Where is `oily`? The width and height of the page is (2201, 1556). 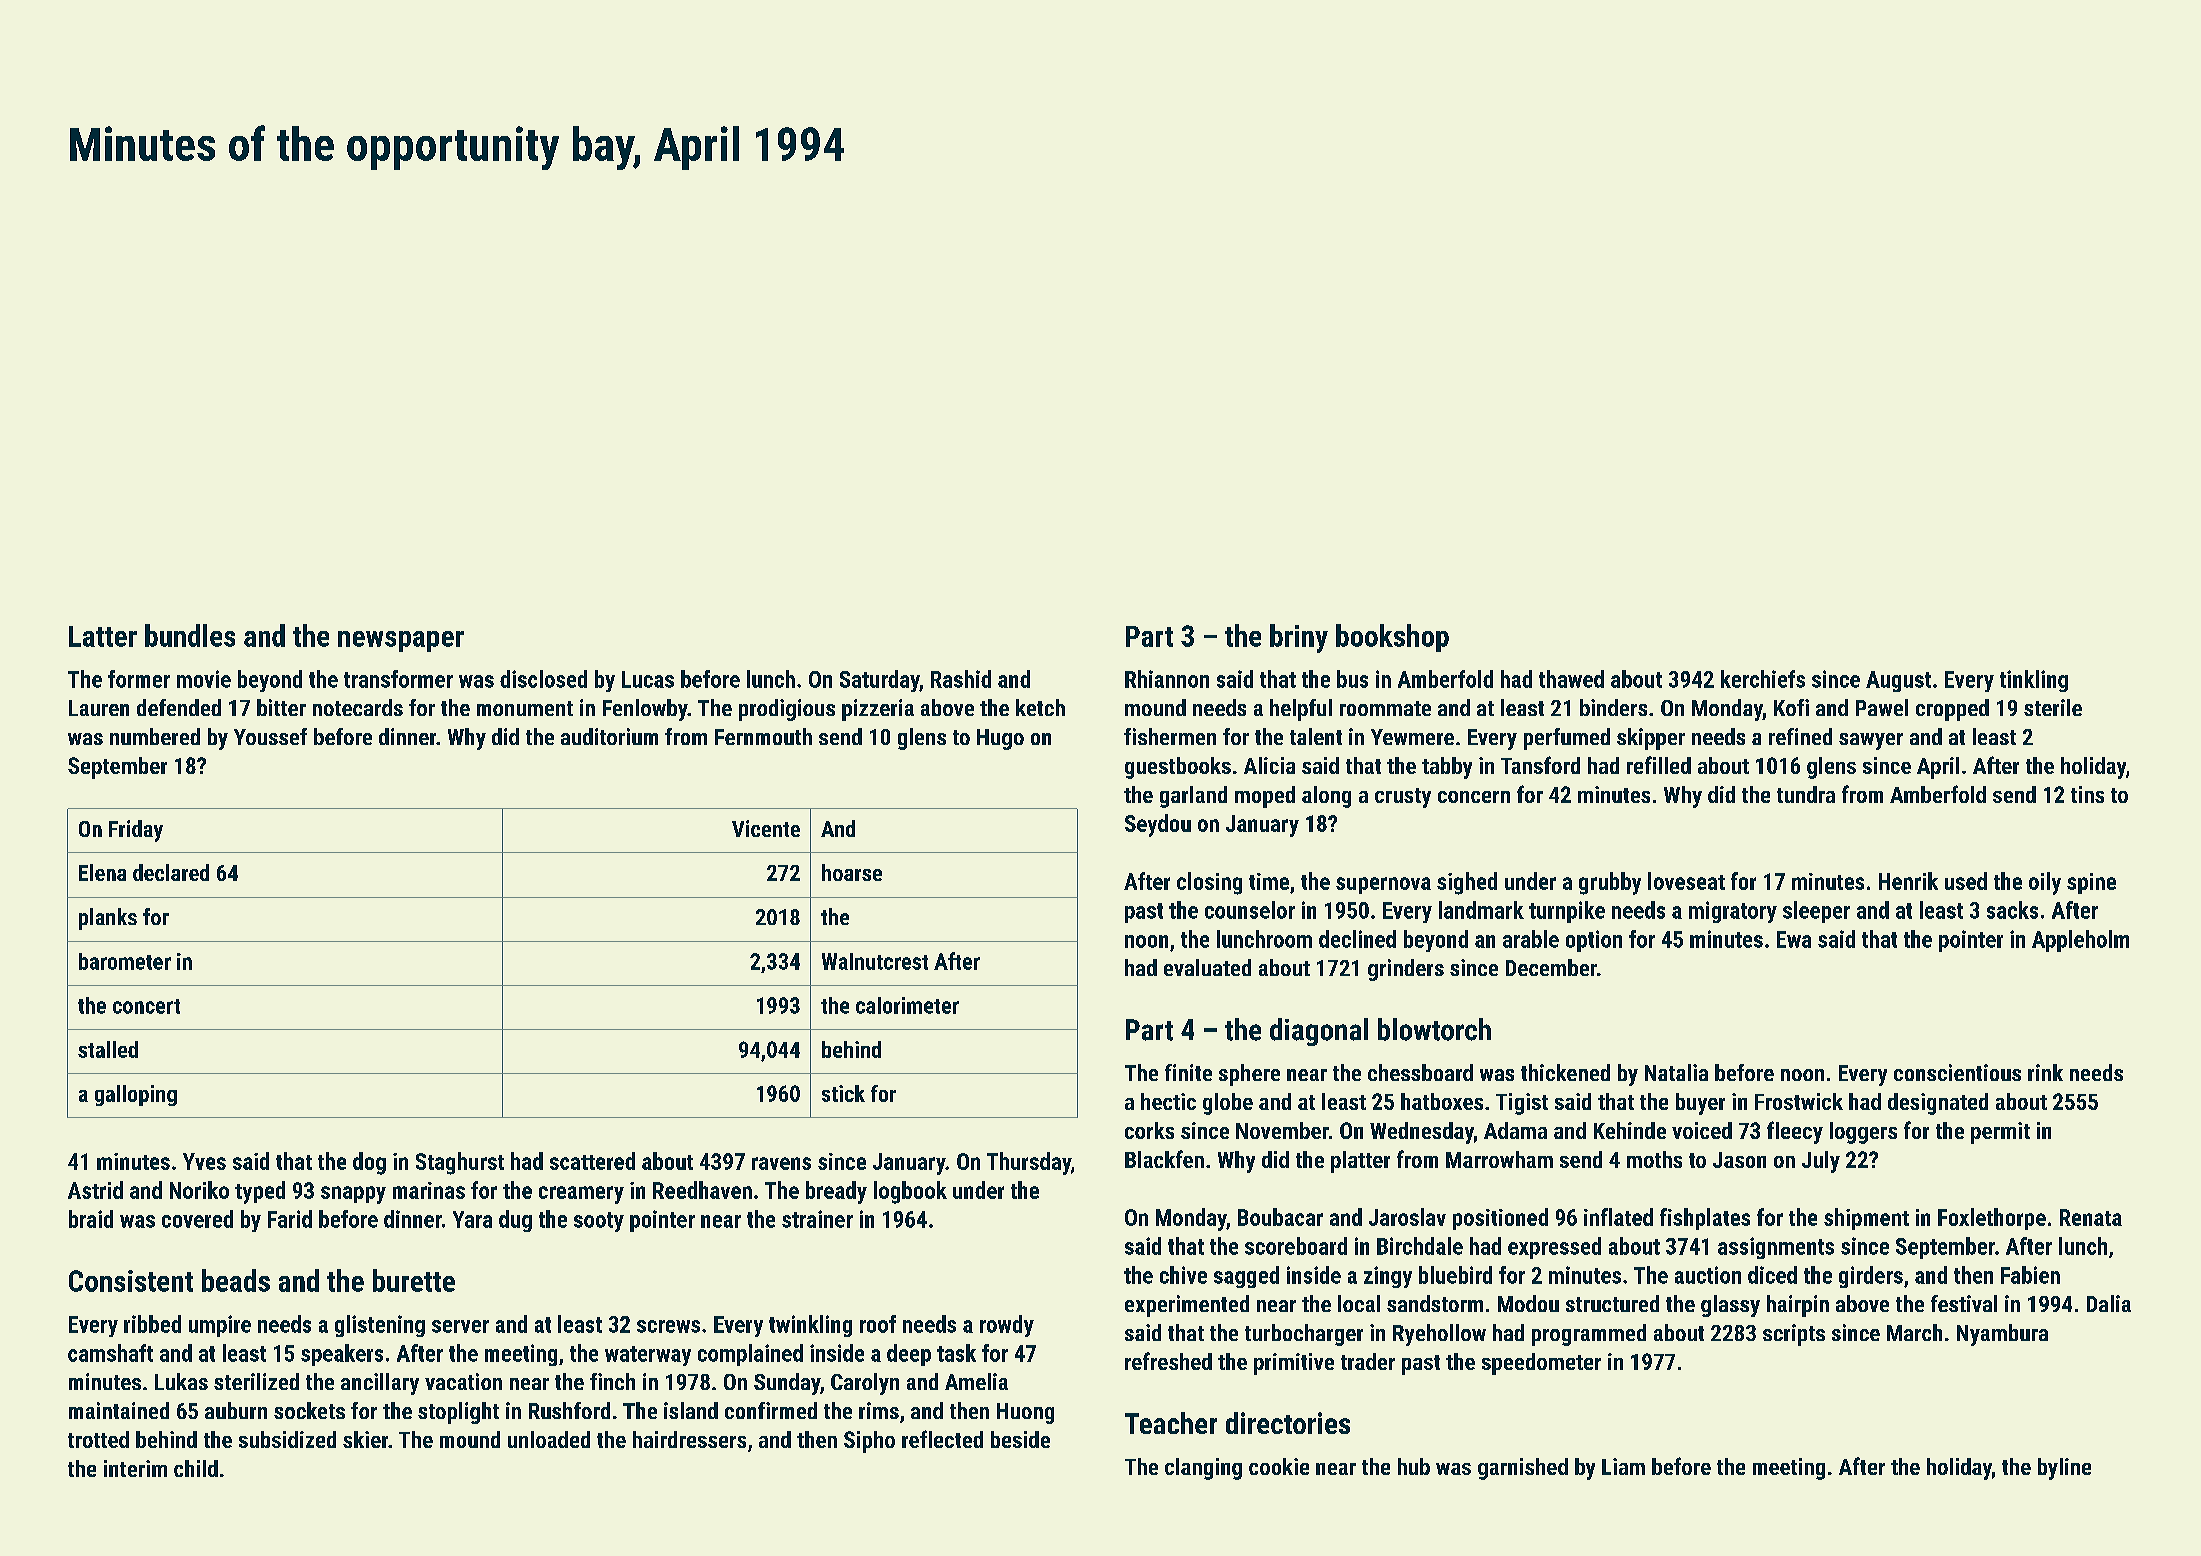
oily is located at coordinates (2045, 883).
